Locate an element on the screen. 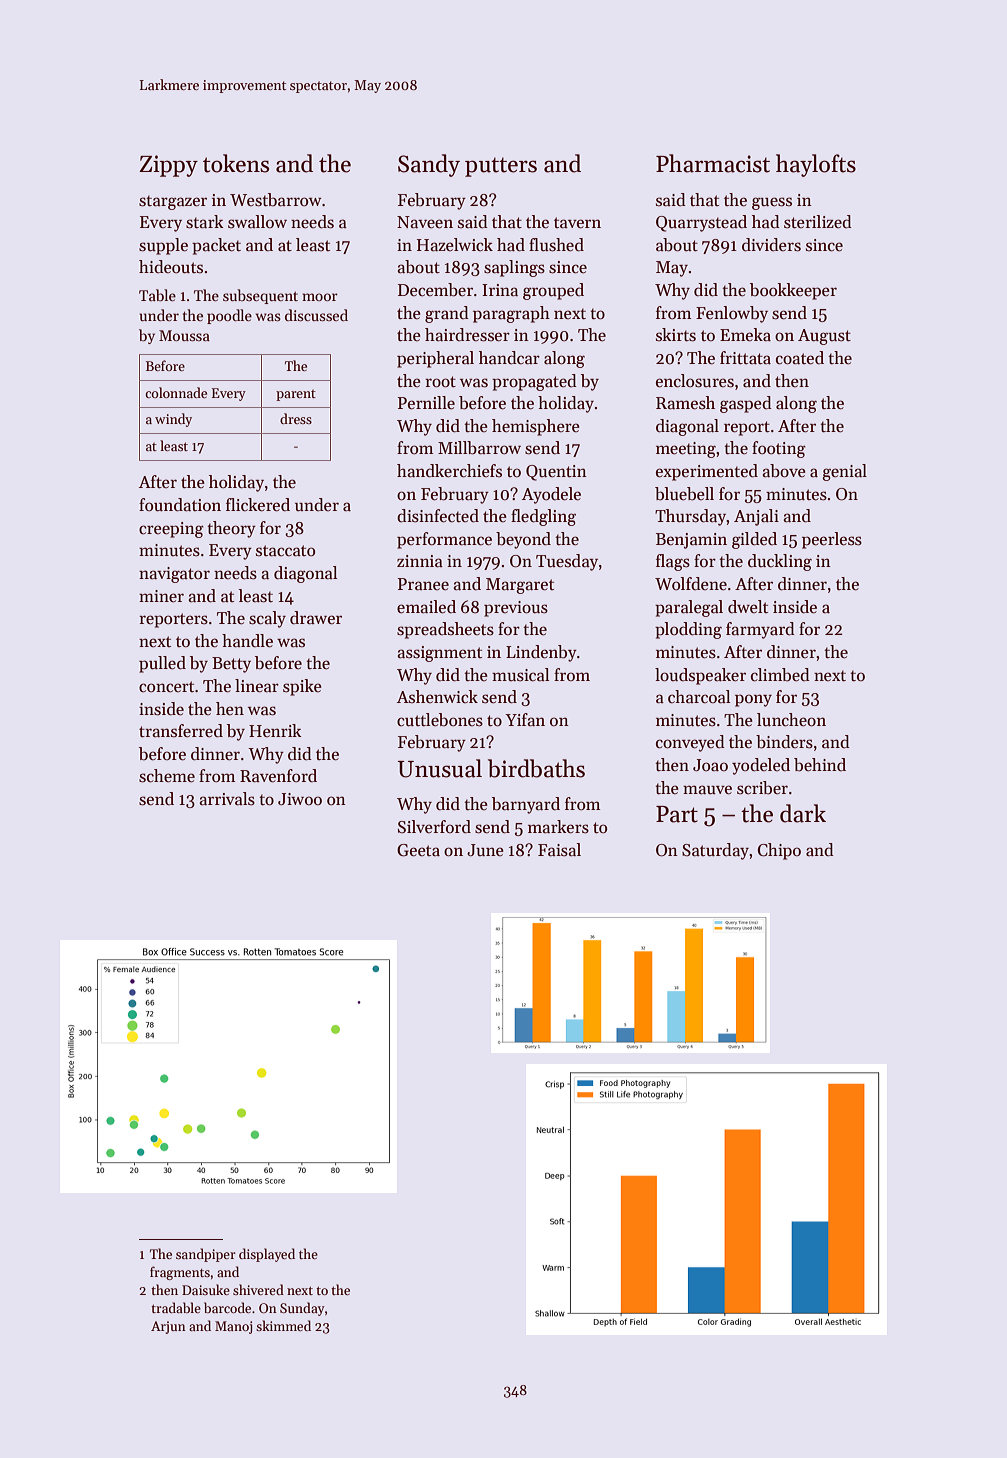  haylofts is located at coordinates (816, 165).
